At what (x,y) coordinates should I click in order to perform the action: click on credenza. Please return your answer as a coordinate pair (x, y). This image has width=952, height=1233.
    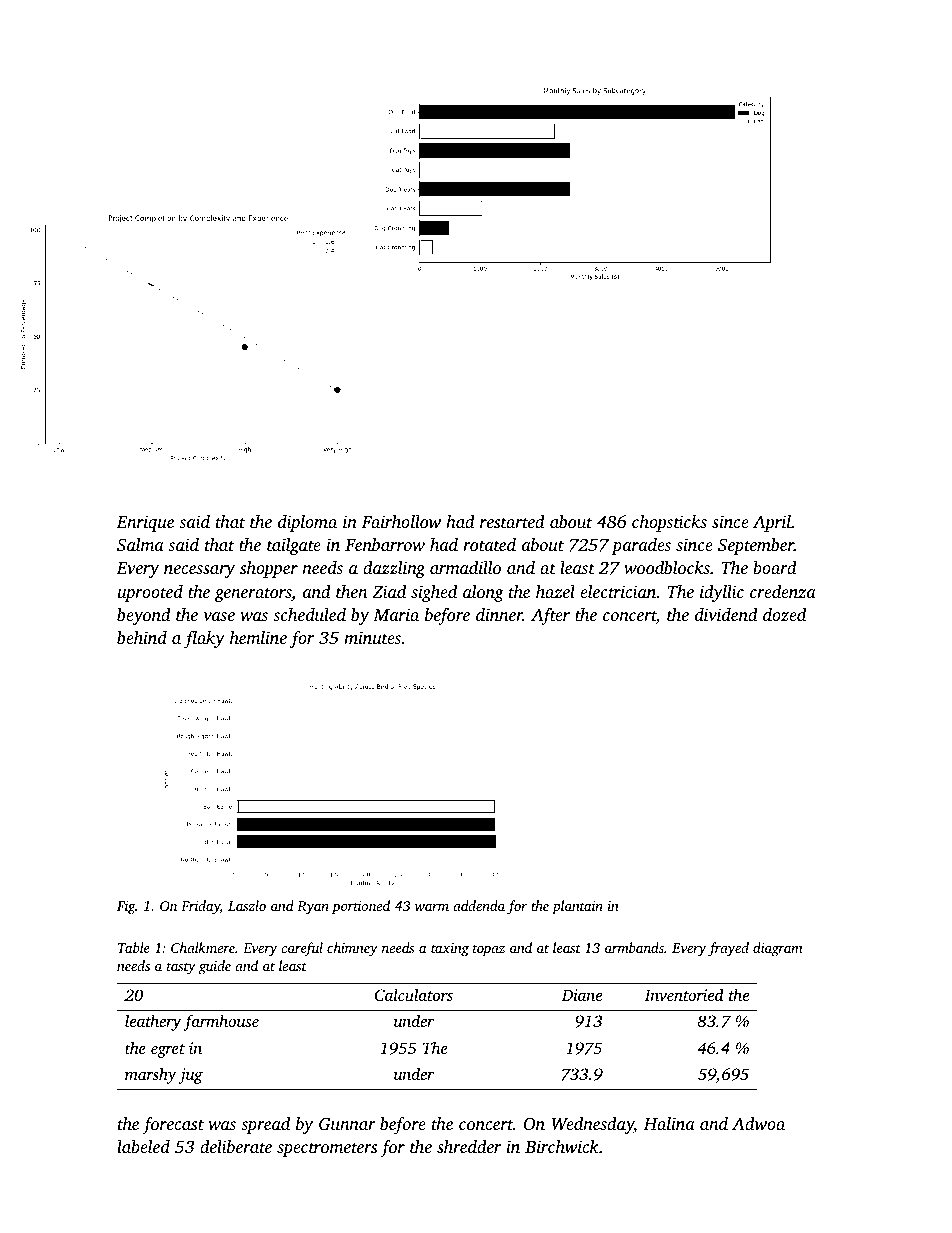
    Looking at the image, I should click on (783, 591).
